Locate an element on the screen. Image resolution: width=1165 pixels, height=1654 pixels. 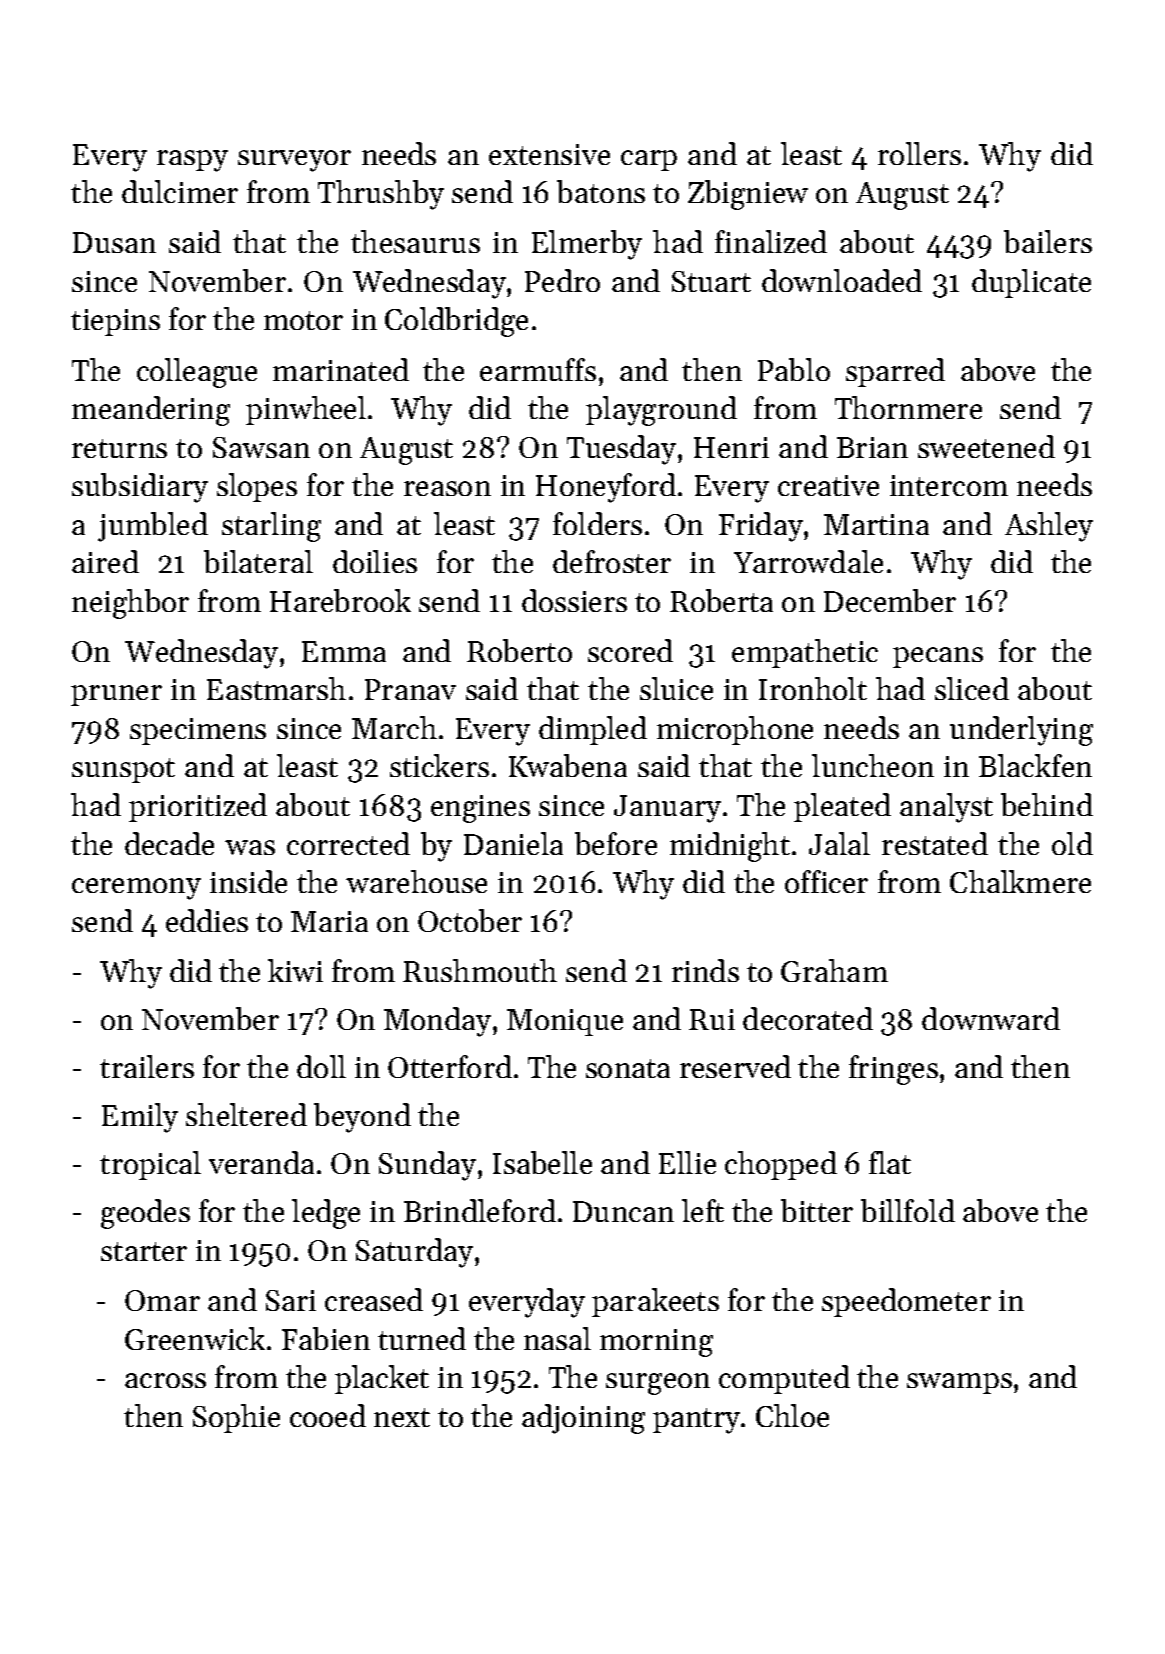
swamps is located at coordinates (959, 1383).
